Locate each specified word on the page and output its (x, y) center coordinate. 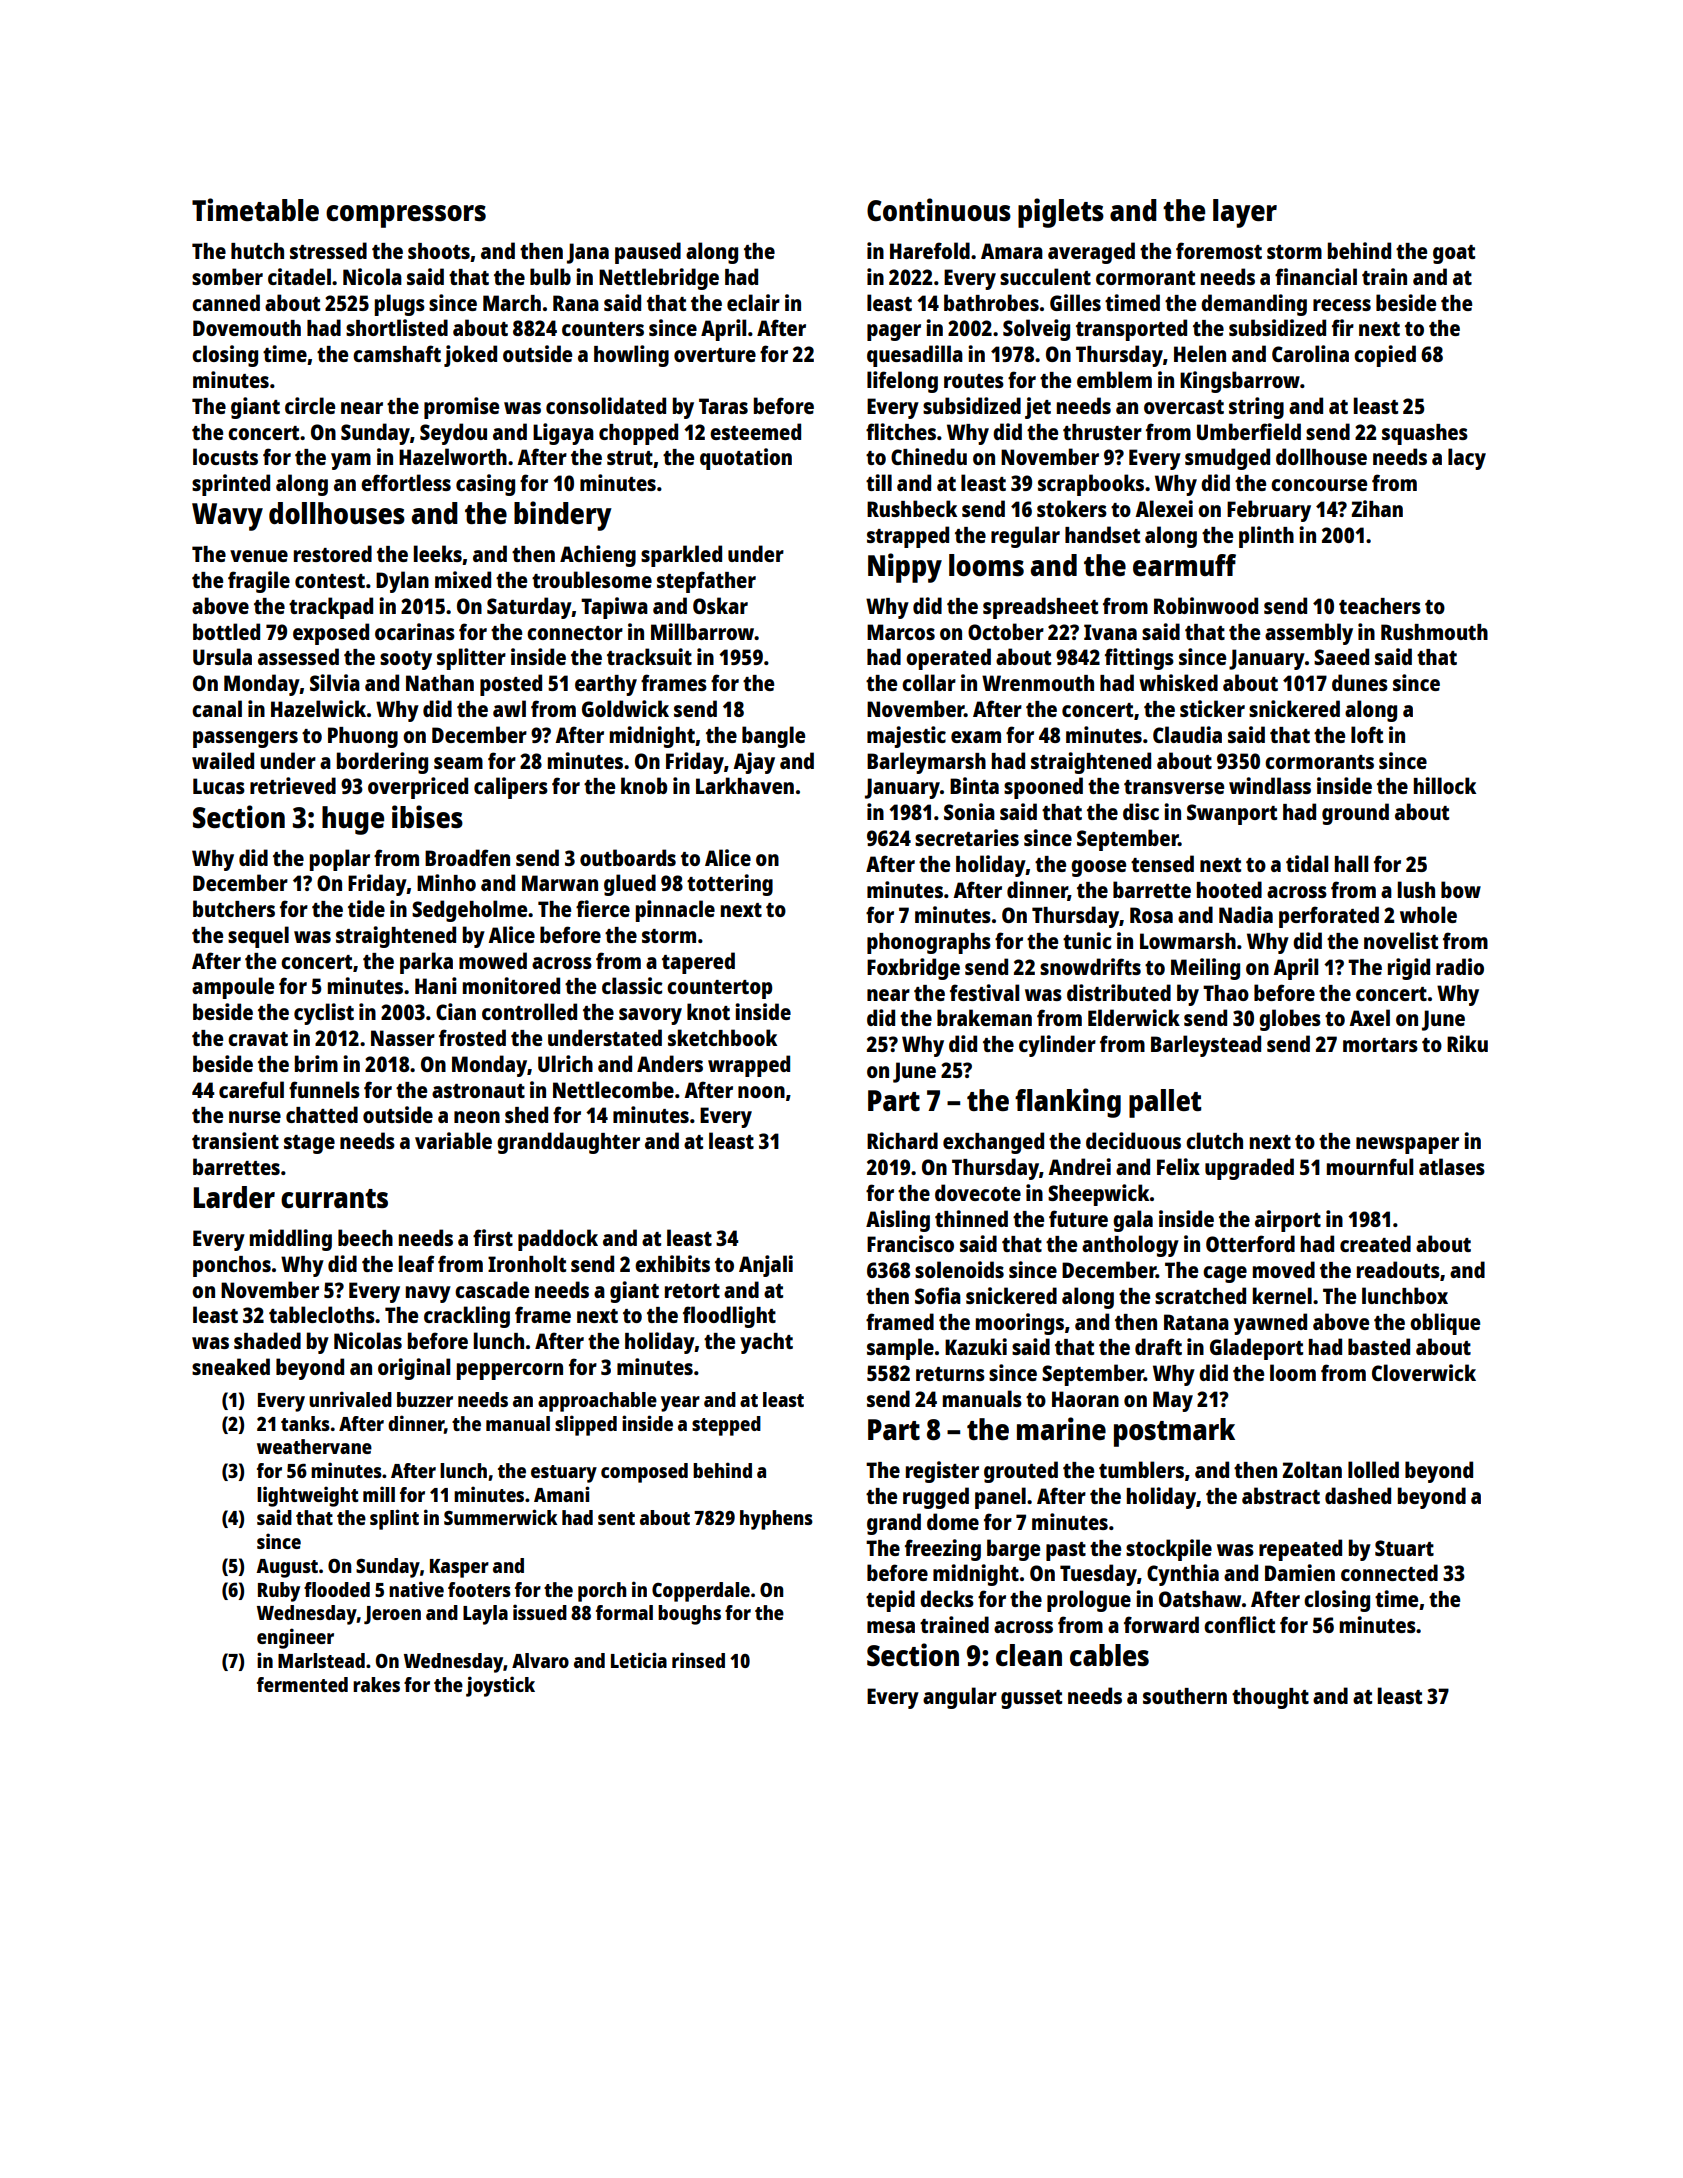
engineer (295, 1638)
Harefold (930, 250)
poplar (339, 860)
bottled (226, 631)
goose (1098, 868)
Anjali (766, 1266)
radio (1460, 966)
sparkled (681, 556)
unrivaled (350, 1399)
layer (1245, 213)
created (1375, 1243)
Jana (588, 253)
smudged (1227, 459)
